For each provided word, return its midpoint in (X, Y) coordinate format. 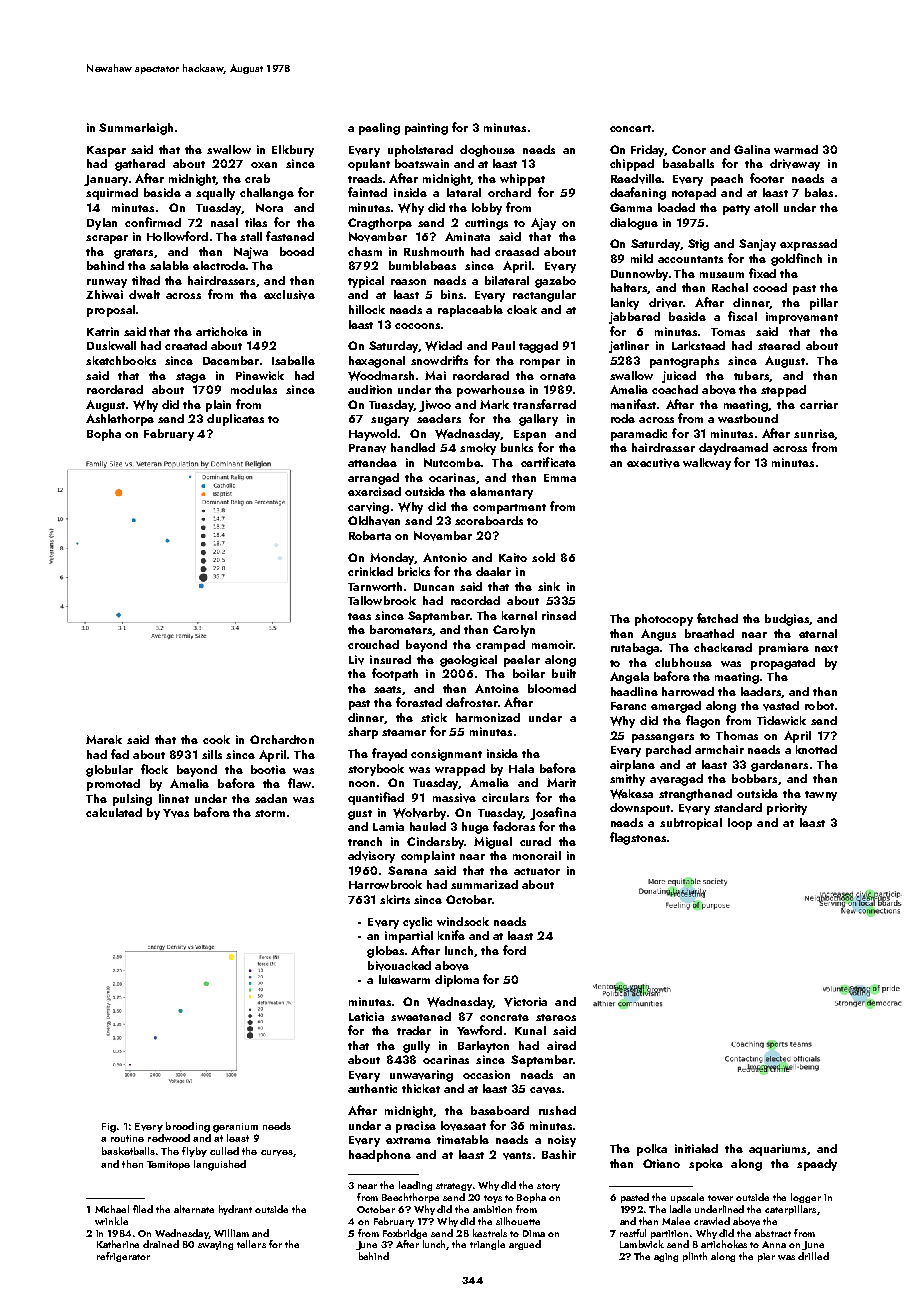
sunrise (814, 433)
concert (630, 128)
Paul (503, 345)
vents (517, 1156)
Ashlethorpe (120, 420)
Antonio (445, 557)
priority (787, 809)
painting (426, 129)
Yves (176, 813)
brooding (188, 1127)
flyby (194, 1152)
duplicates (235, 420)
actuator (537, 871)
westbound (748, 418)
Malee (676, 1221)
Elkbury (293, 151)
